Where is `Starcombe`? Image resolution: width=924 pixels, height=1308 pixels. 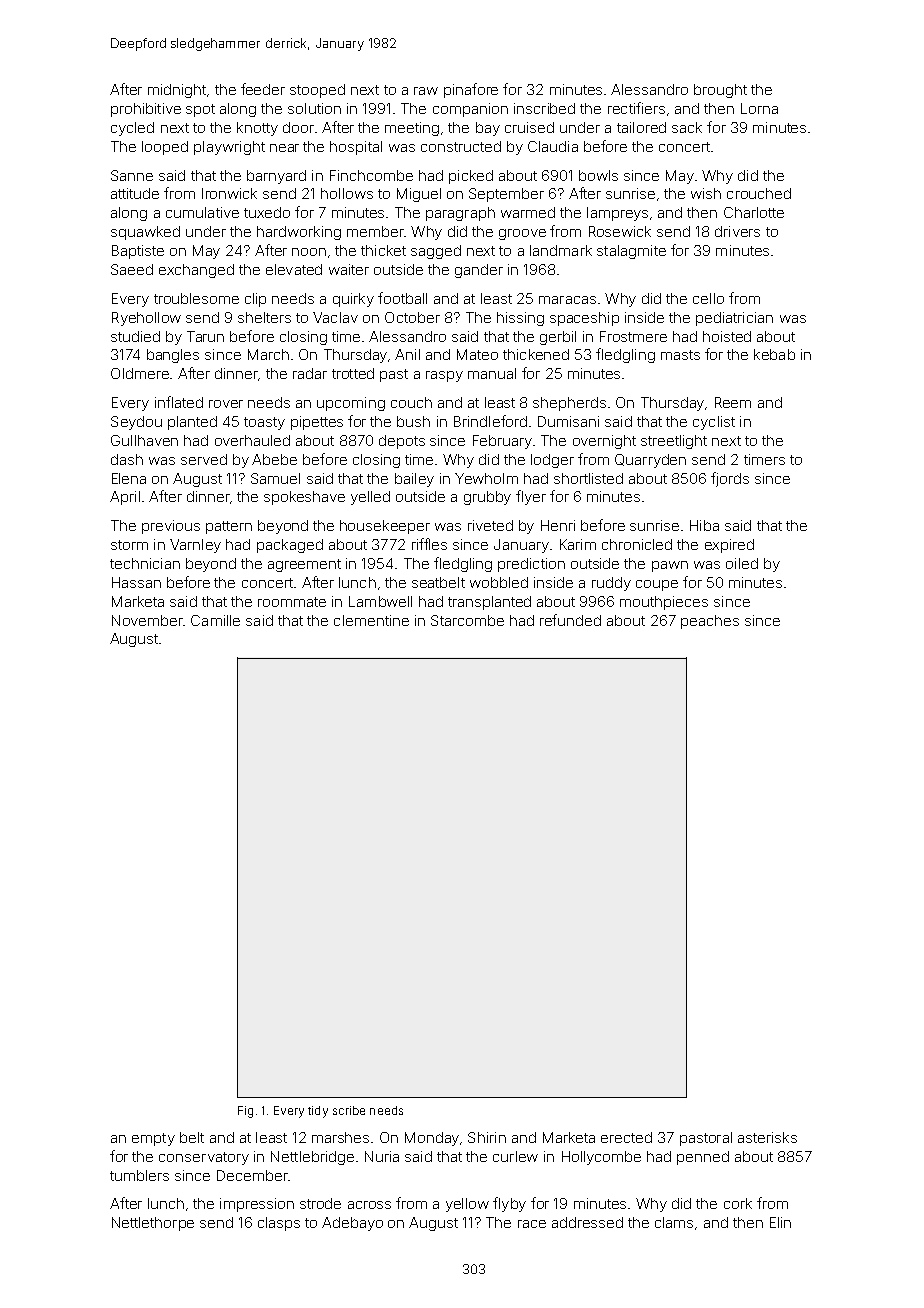 Starcombe is located at coordinates (467, 620).
